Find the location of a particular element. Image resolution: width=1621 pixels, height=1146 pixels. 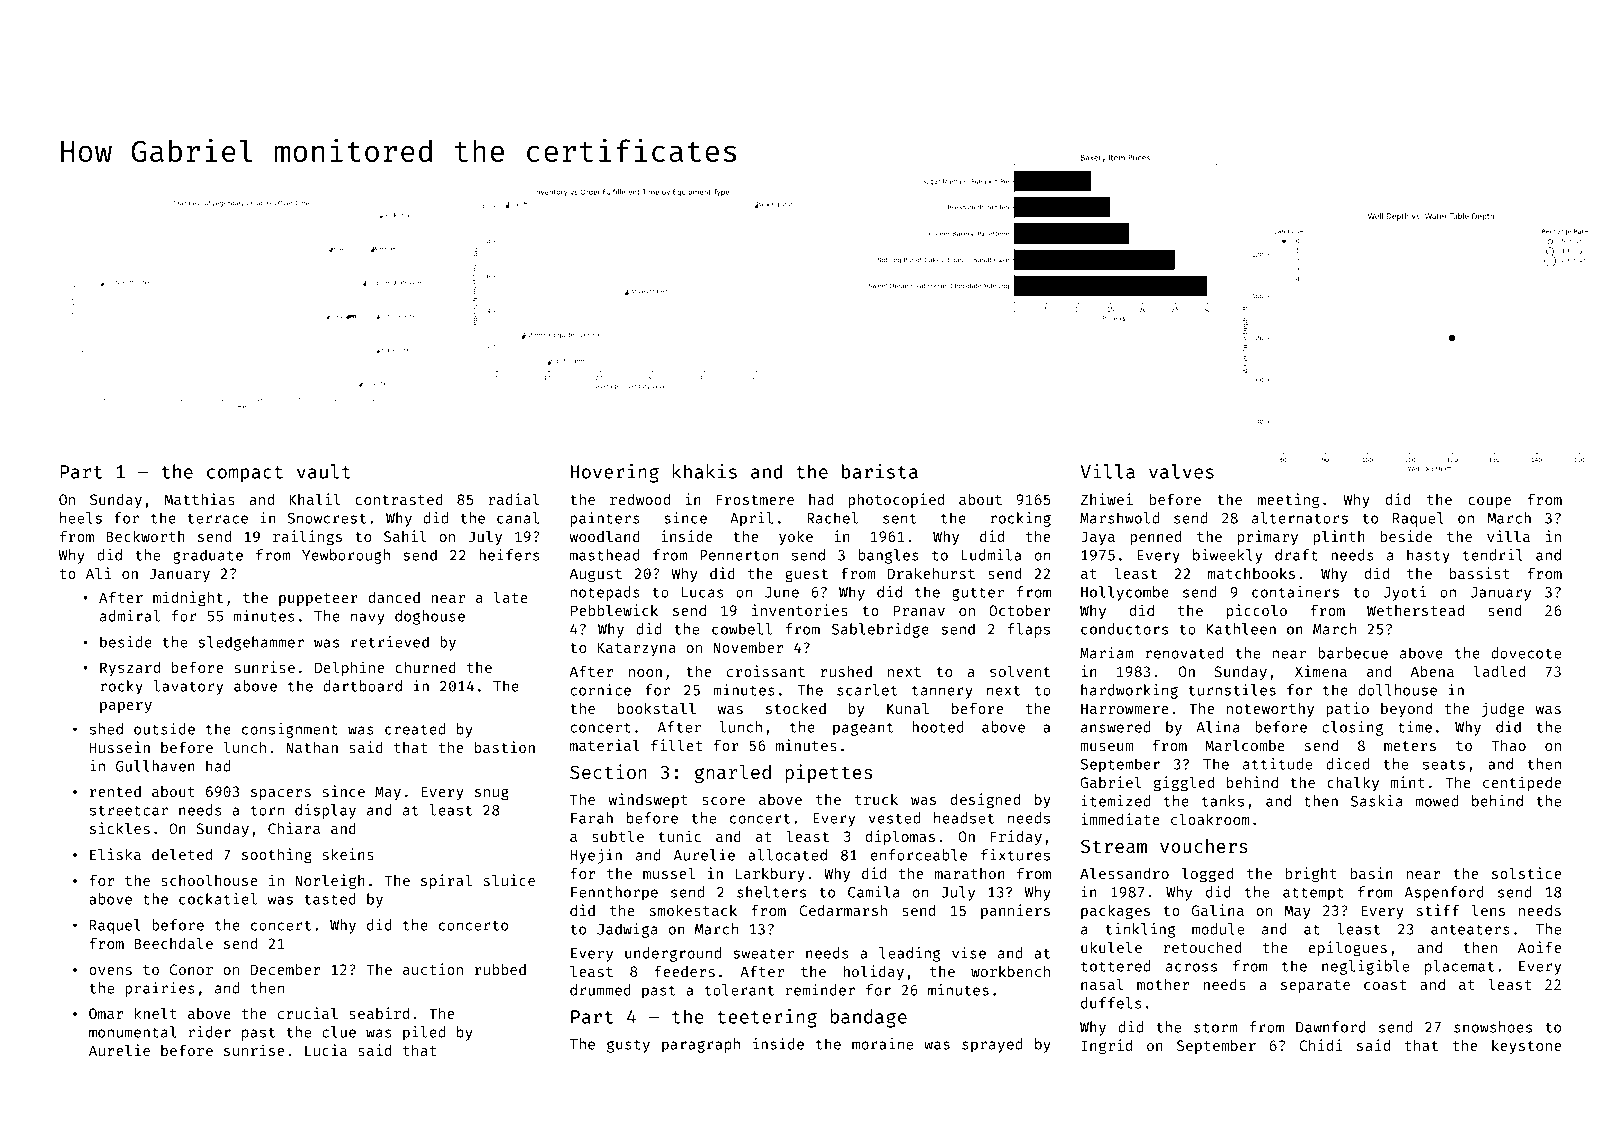

enforceable is located at coordinates (919, 855).
